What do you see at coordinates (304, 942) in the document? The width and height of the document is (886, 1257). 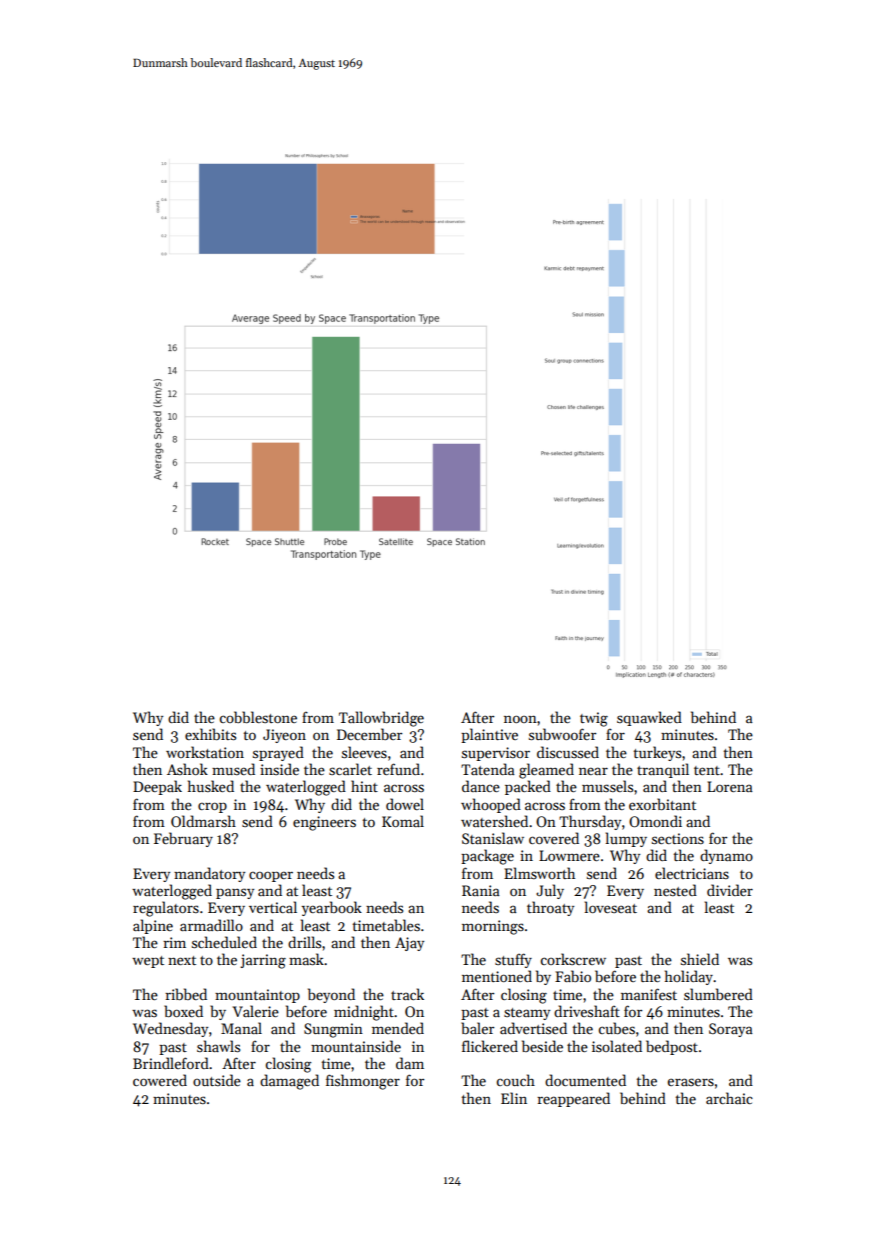 I see `drills` at bounding box center [304, 942].
